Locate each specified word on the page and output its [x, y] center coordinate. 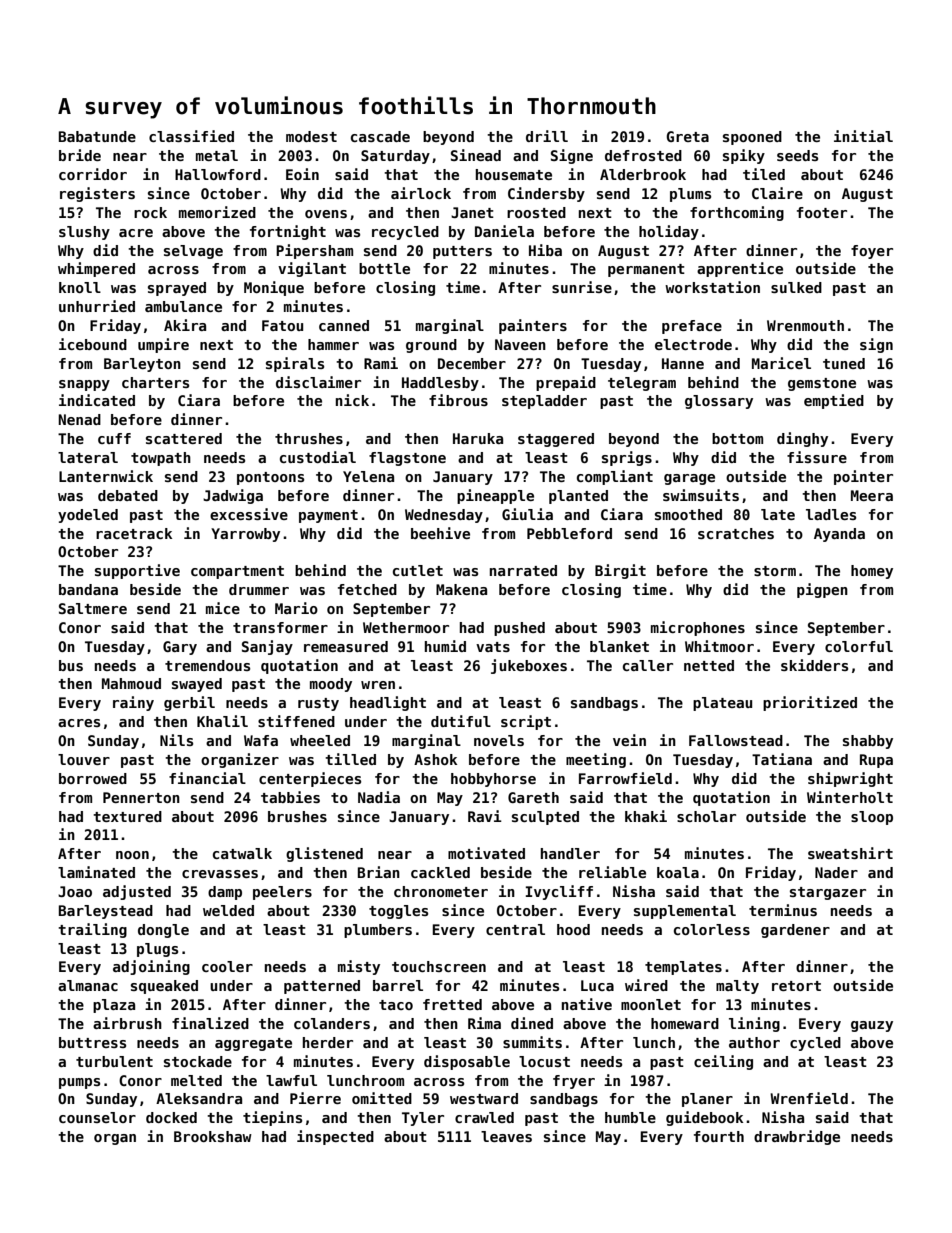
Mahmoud [131, 683]
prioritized [810, 703]
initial [863, 136]
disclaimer [318, 382]
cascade [380, 136]
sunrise [582, 287]
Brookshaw [213, 1136]
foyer [872, 252]
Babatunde [97, 136]
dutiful [461, 721]
